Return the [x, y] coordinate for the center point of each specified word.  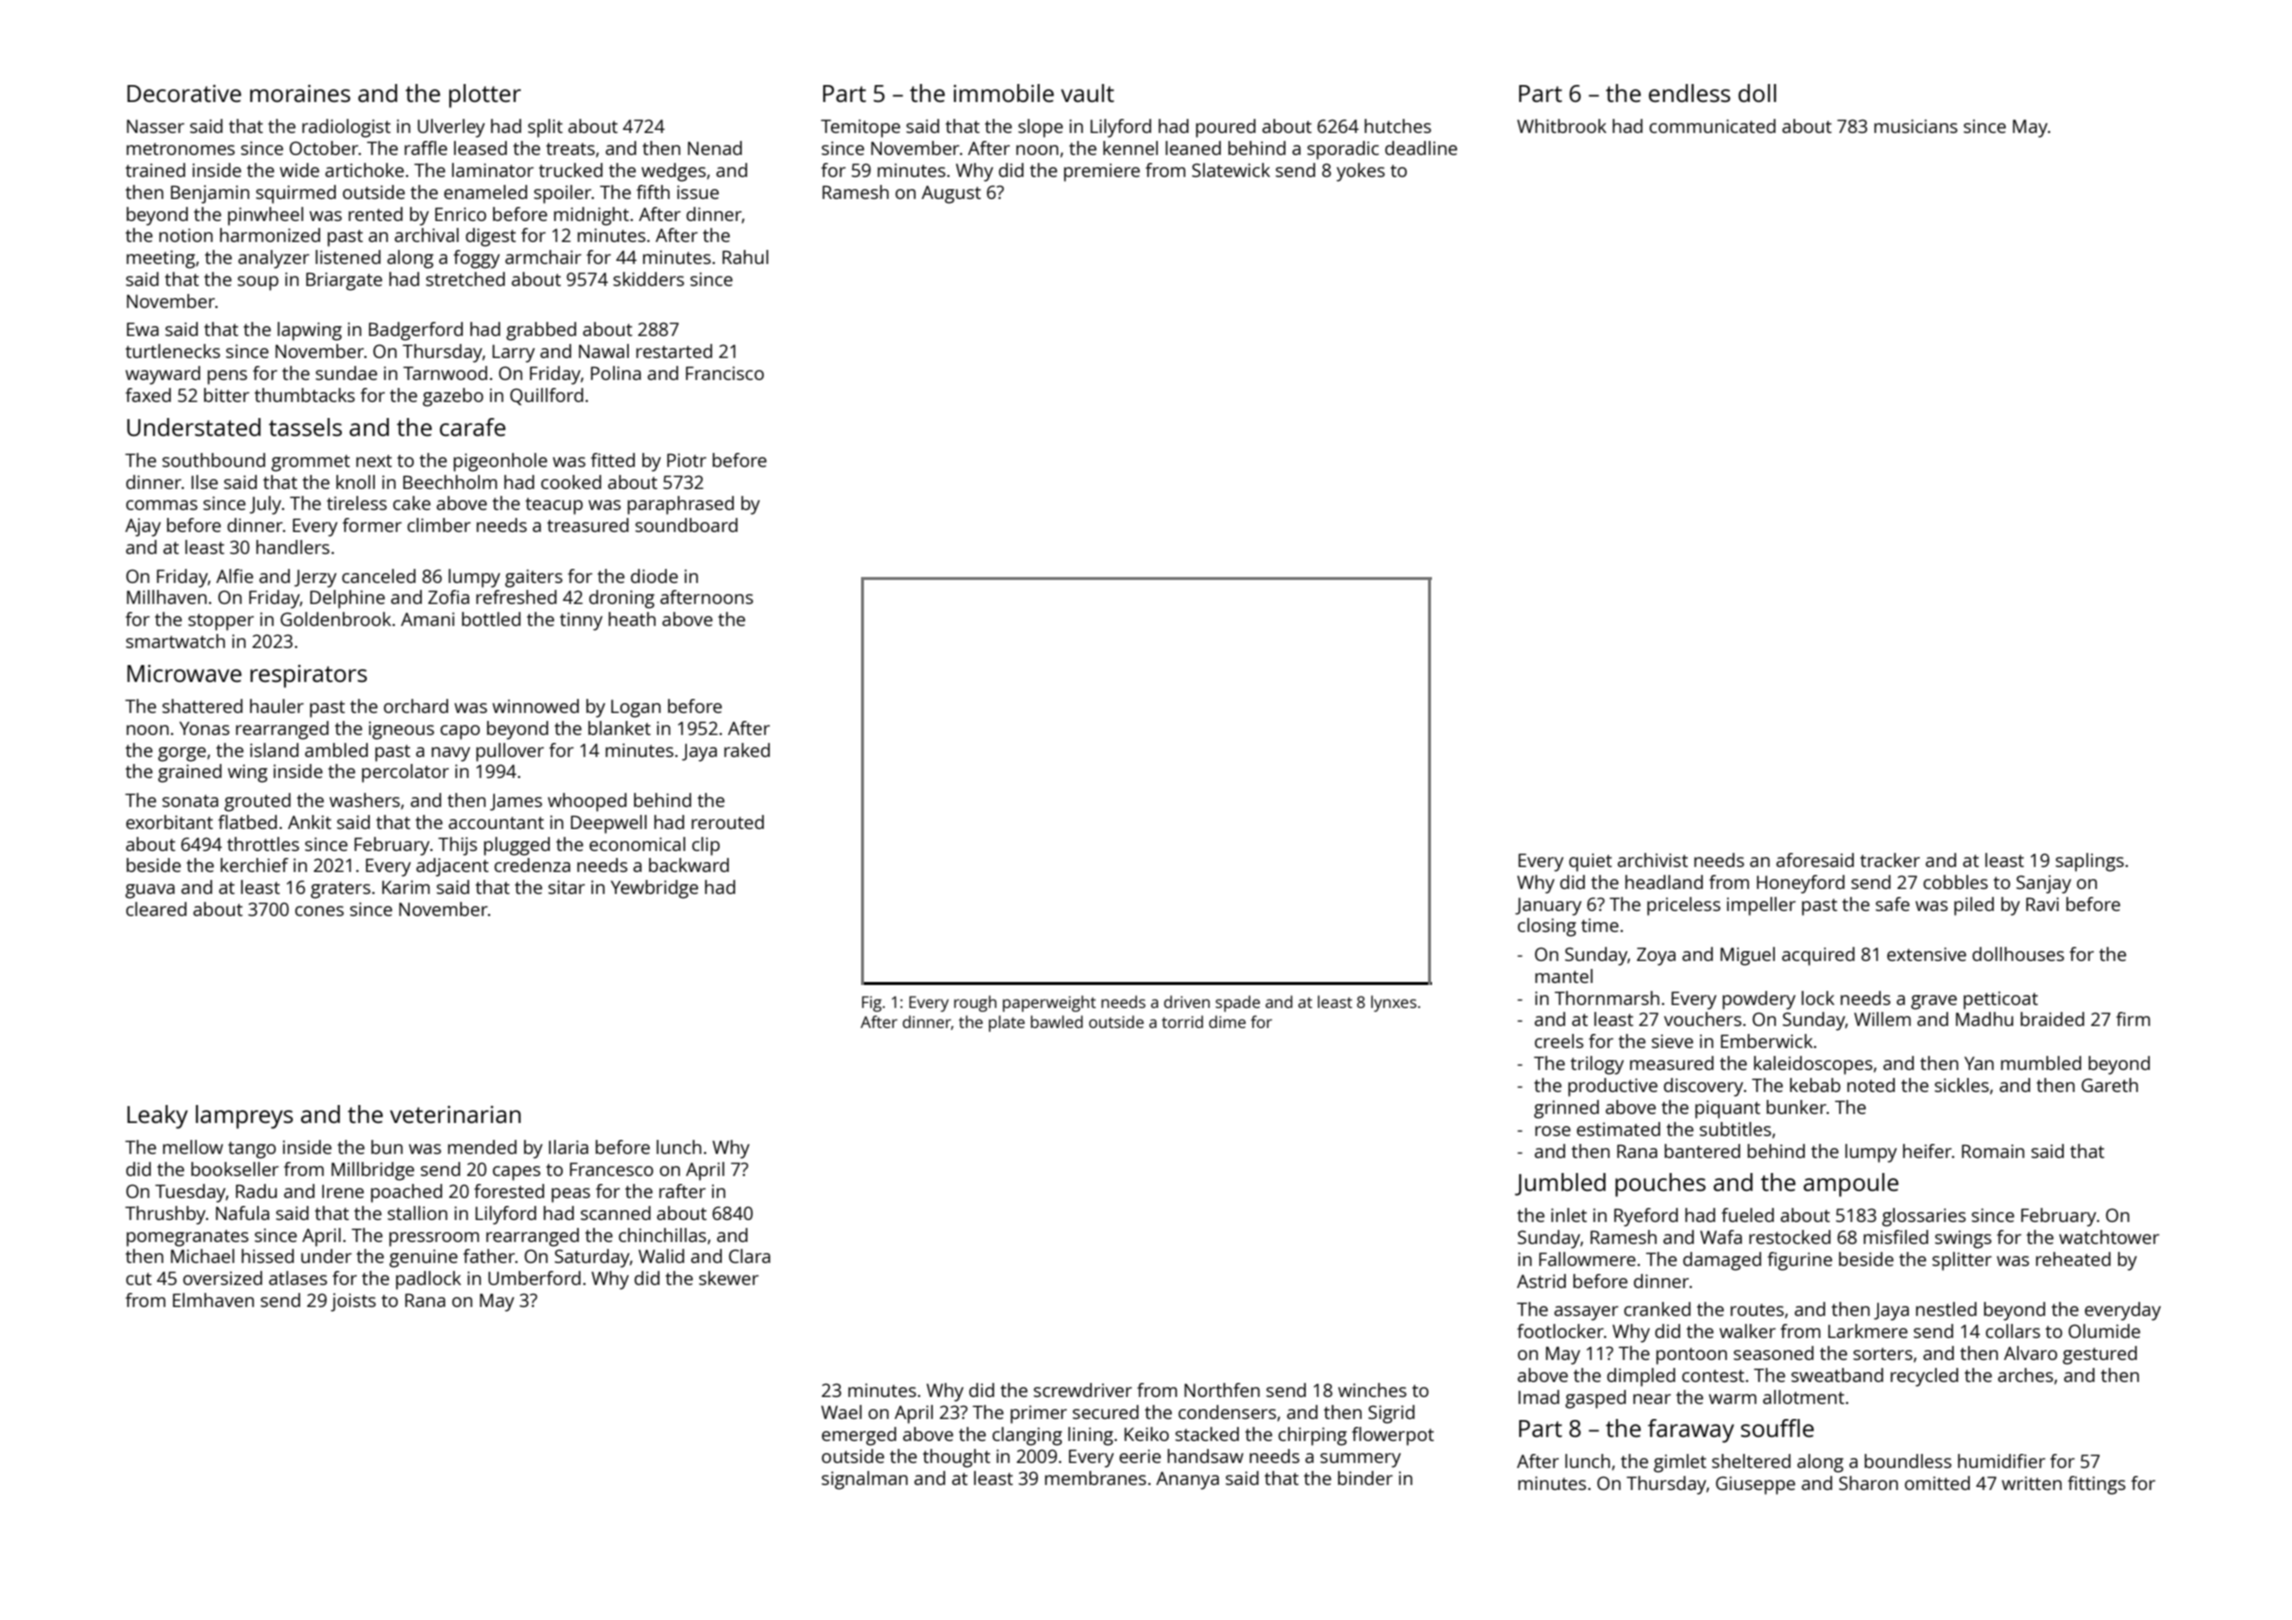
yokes [1360, 172]
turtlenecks [173, 351]
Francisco [725, 373]
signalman [865, 1480]
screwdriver [1083, 1390]
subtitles [1735, 1129]
